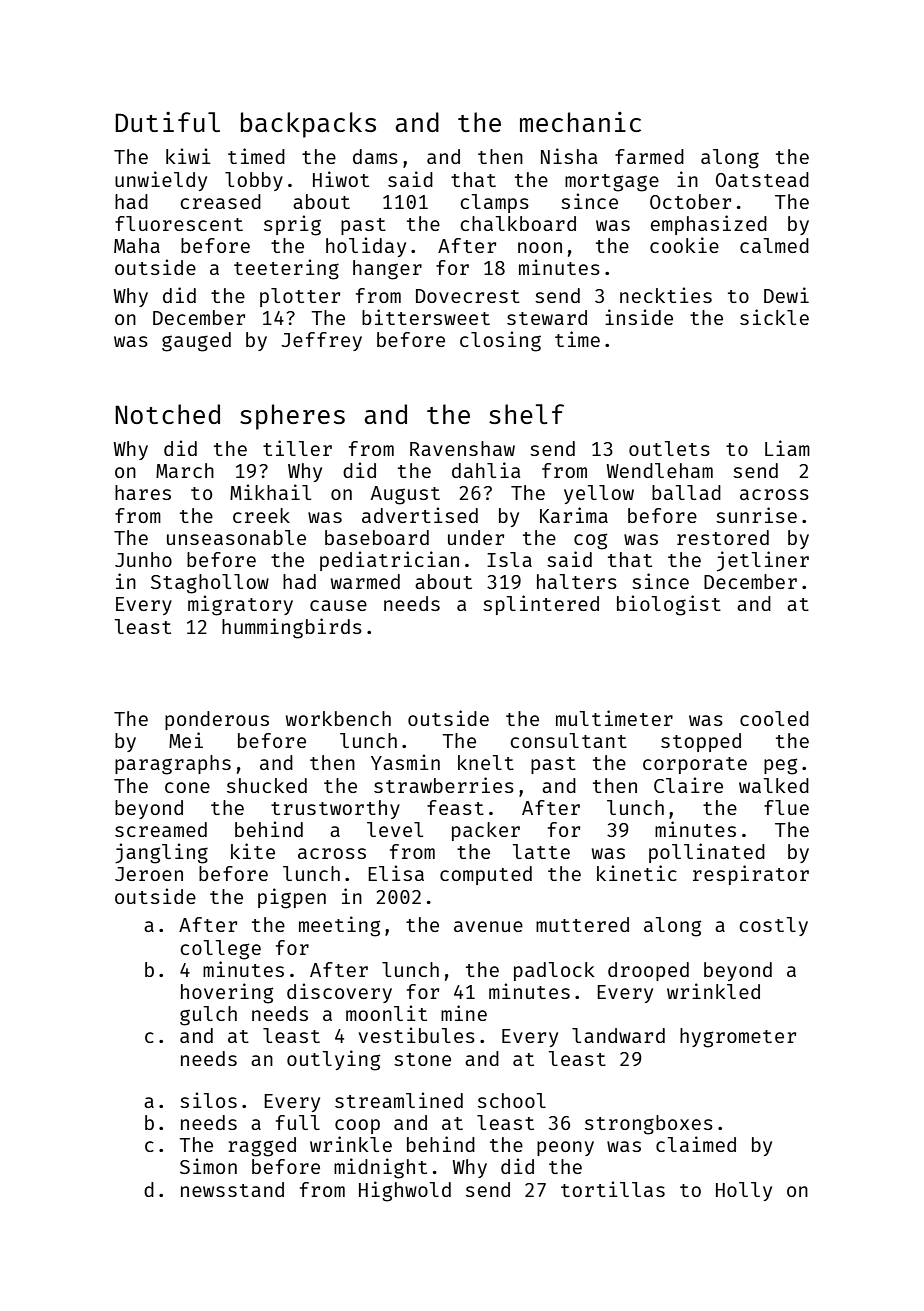 The width and height of the page is (924, 1311). Describe the element at coordinates (161, 181) in the page. I see `unwieldy` at that location.
